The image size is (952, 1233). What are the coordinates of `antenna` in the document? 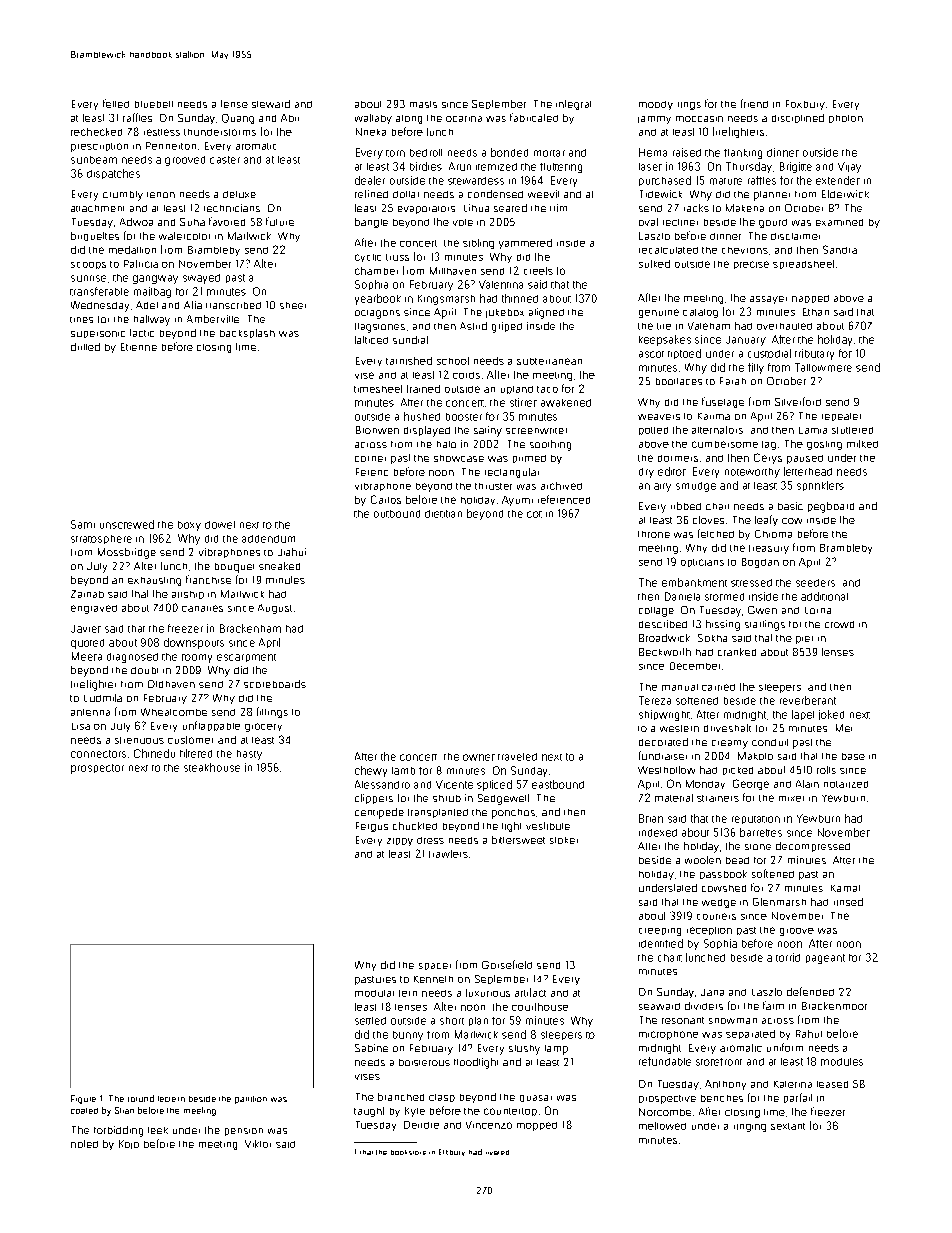 It's located at (90, 712).
